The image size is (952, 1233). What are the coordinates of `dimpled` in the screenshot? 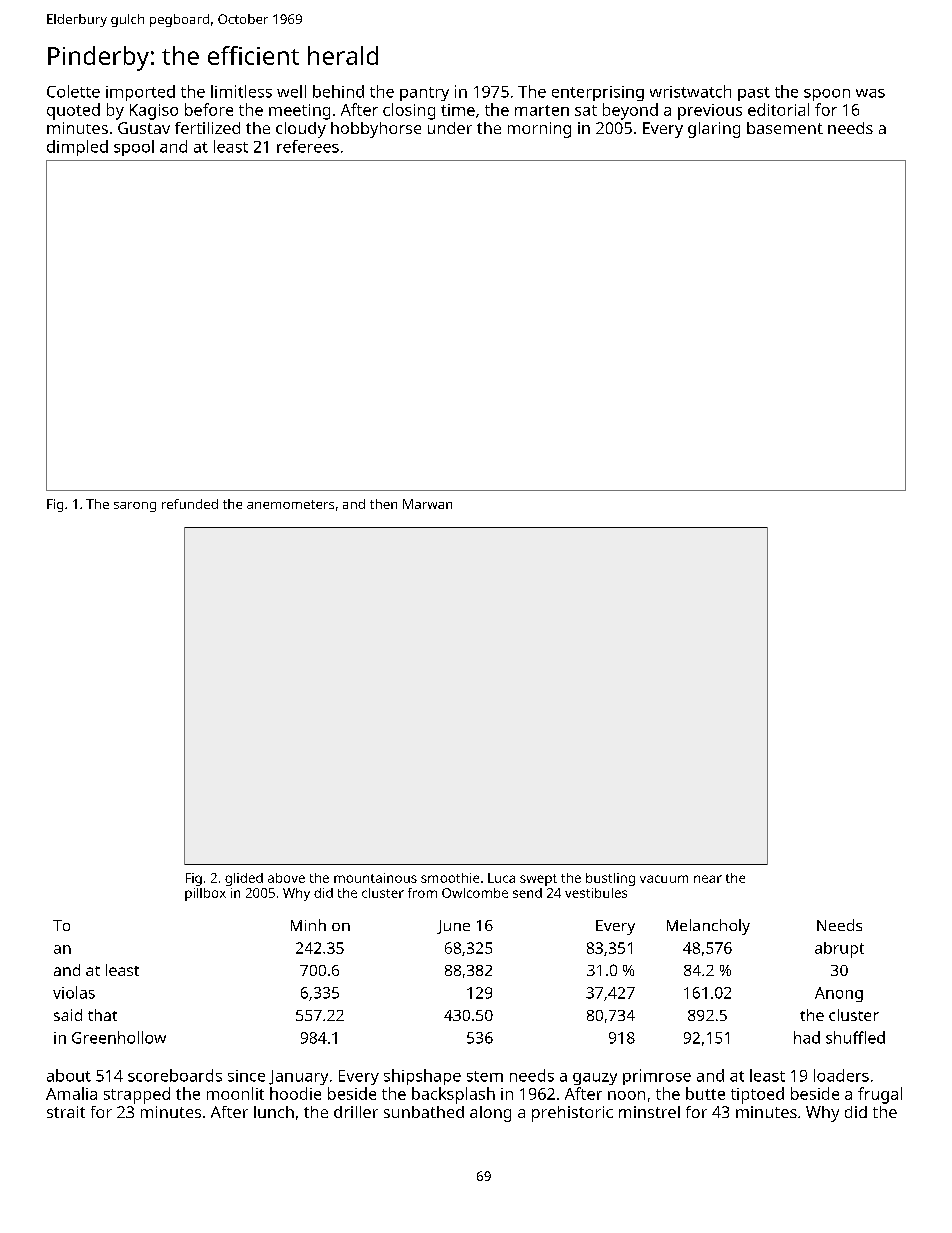 It's located at (77, 148).
